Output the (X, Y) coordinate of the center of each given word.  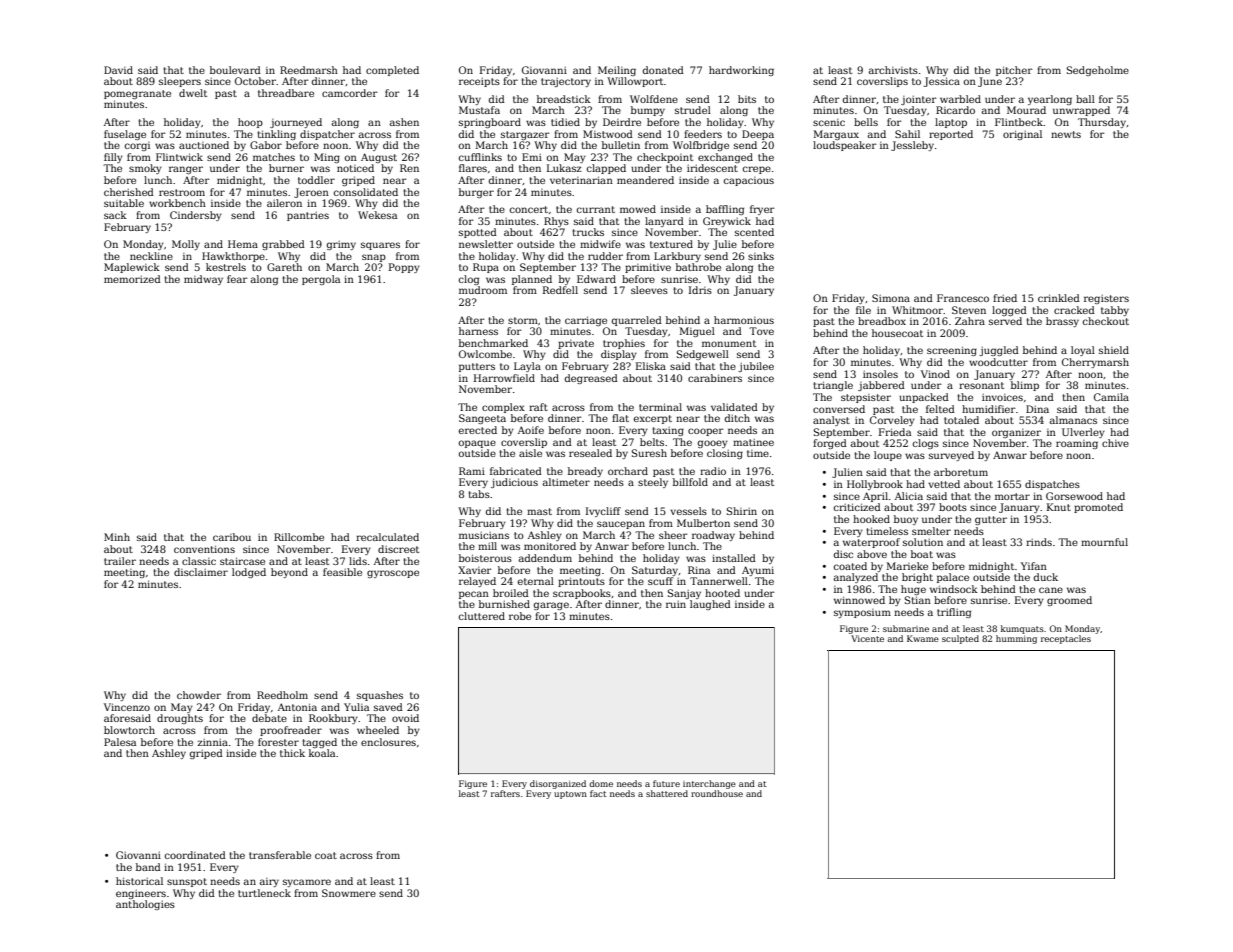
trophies (624, 344)
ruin (676, 604)
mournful (1104, 542)
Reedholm (282, 695)
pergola (321, 280)
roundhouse (717, 793)
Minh (117, 537)
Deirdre (622, 122)
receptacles (1066, 639)
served (1005, 321)
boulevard (235, 70)
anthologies (145, 905)
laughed (710, 605)
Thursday (1102, 123)
